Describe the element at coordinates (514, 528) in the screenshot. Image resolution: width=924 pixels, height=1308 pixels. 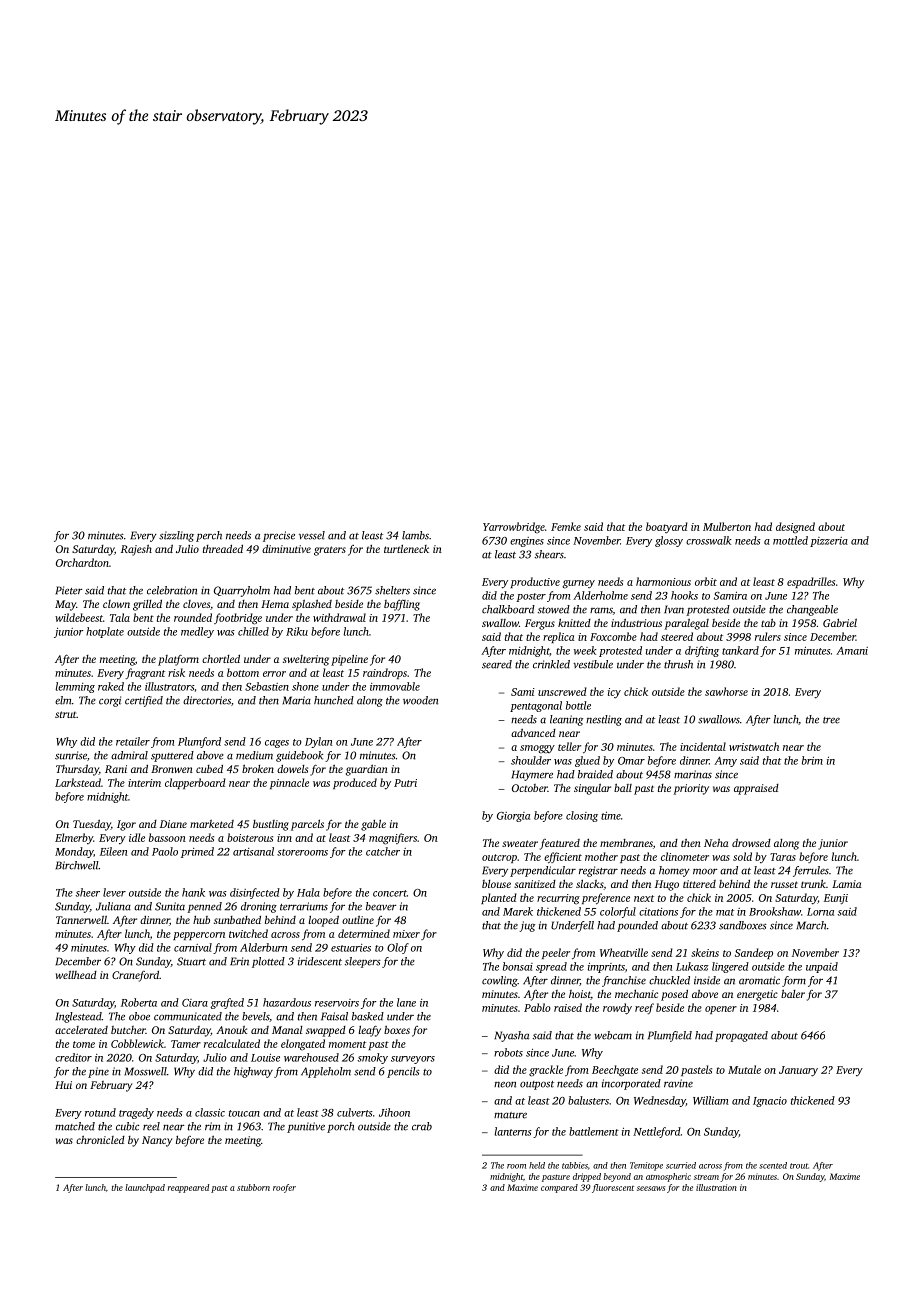
I see `Yarrowbridge` at that location.
